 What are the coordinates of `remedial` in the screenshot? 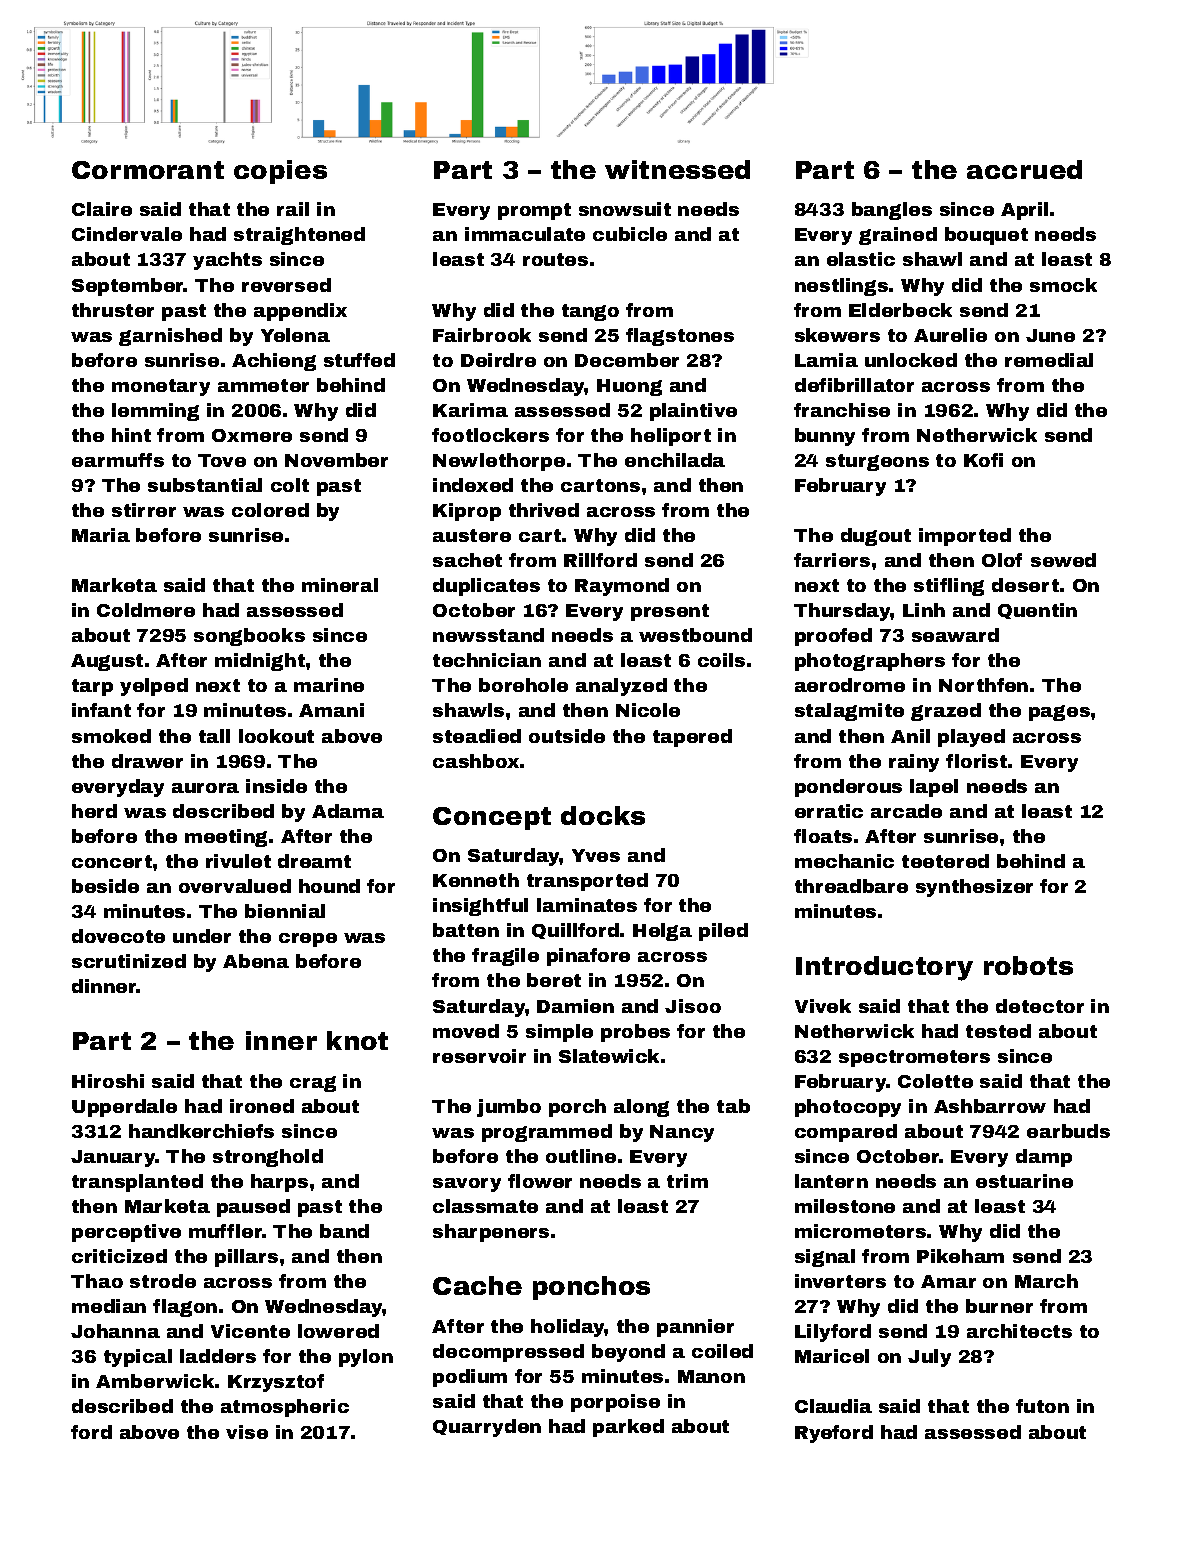 It's located at (1049, 360).
